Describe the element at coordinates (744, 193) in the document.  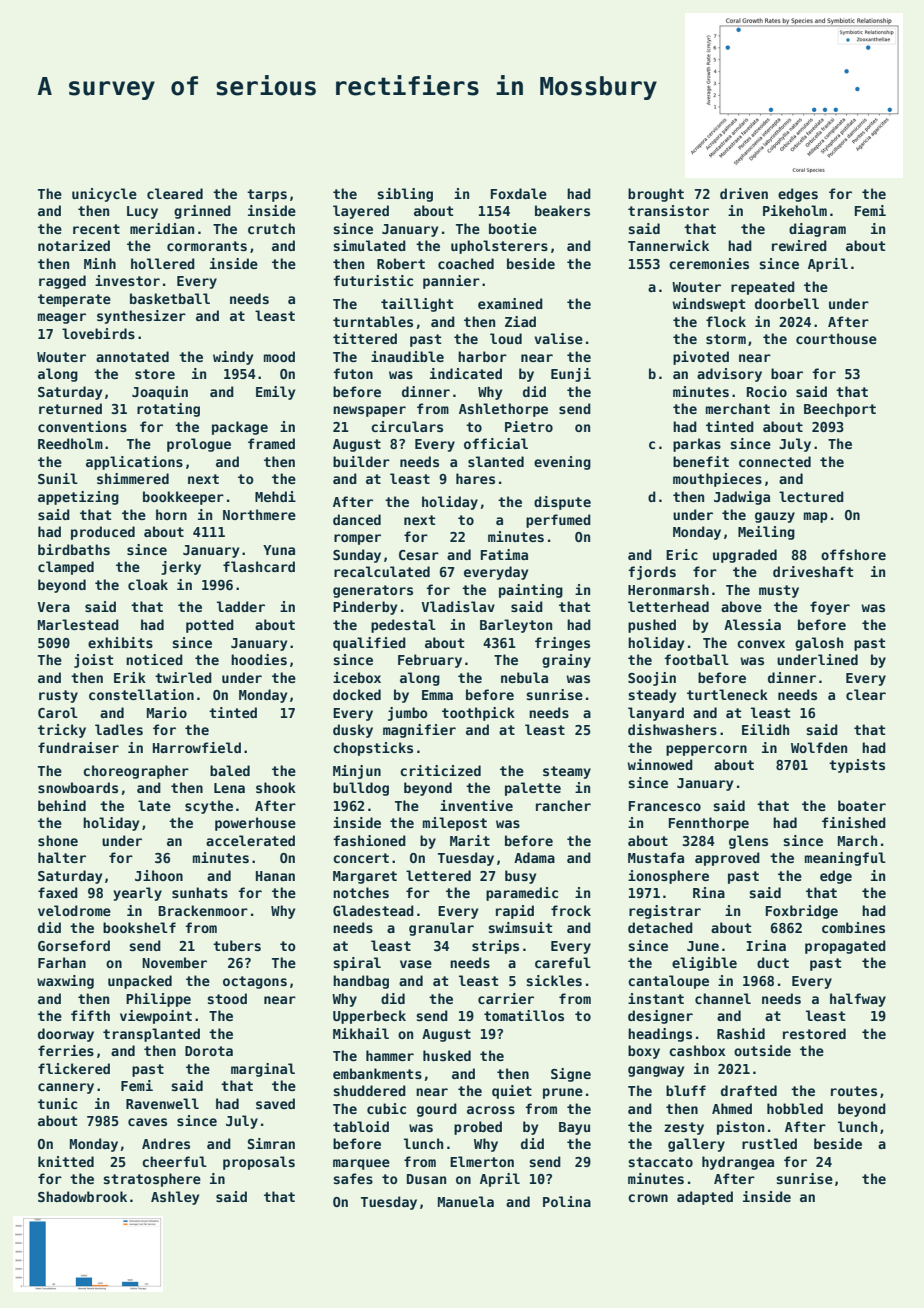
I see `driven` at that location.
